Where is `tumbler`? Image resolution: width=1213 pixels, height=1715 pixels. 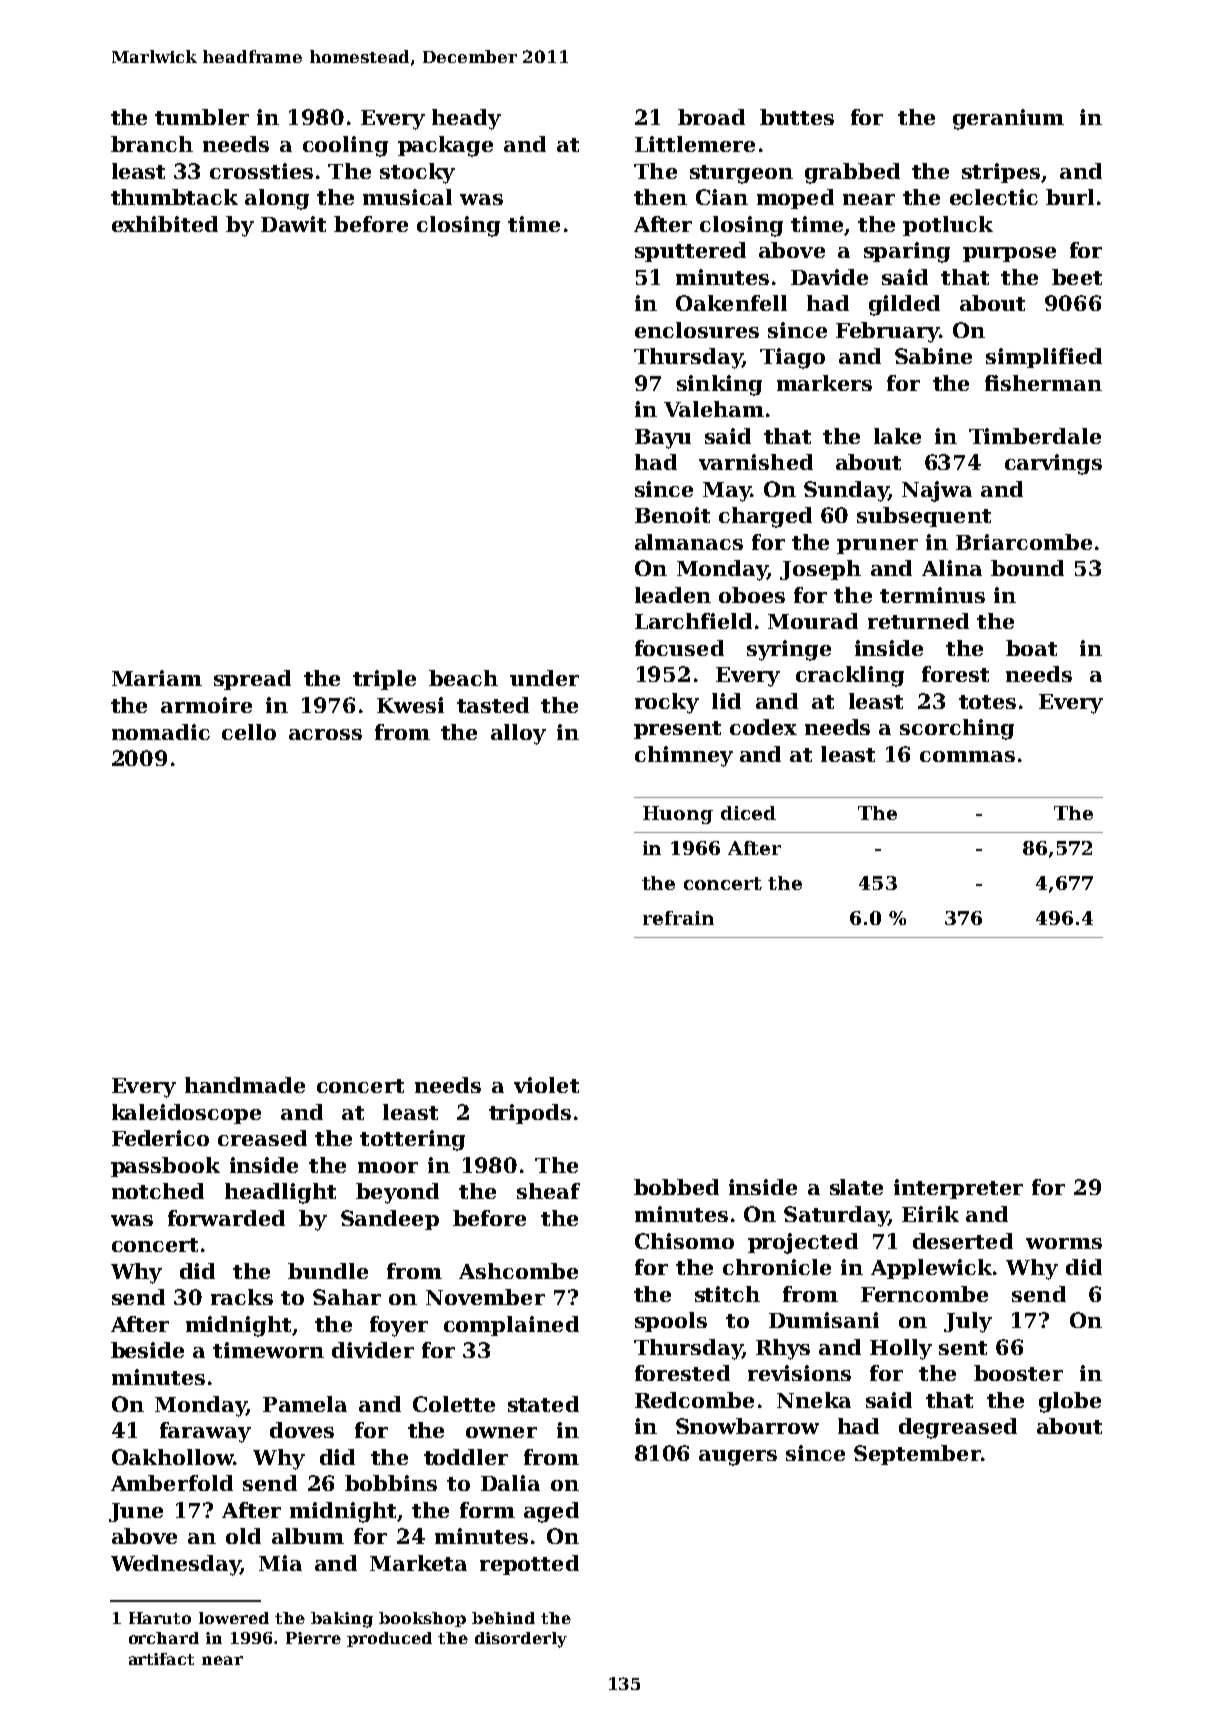
tumbler is located at coordinates (202, 117).
